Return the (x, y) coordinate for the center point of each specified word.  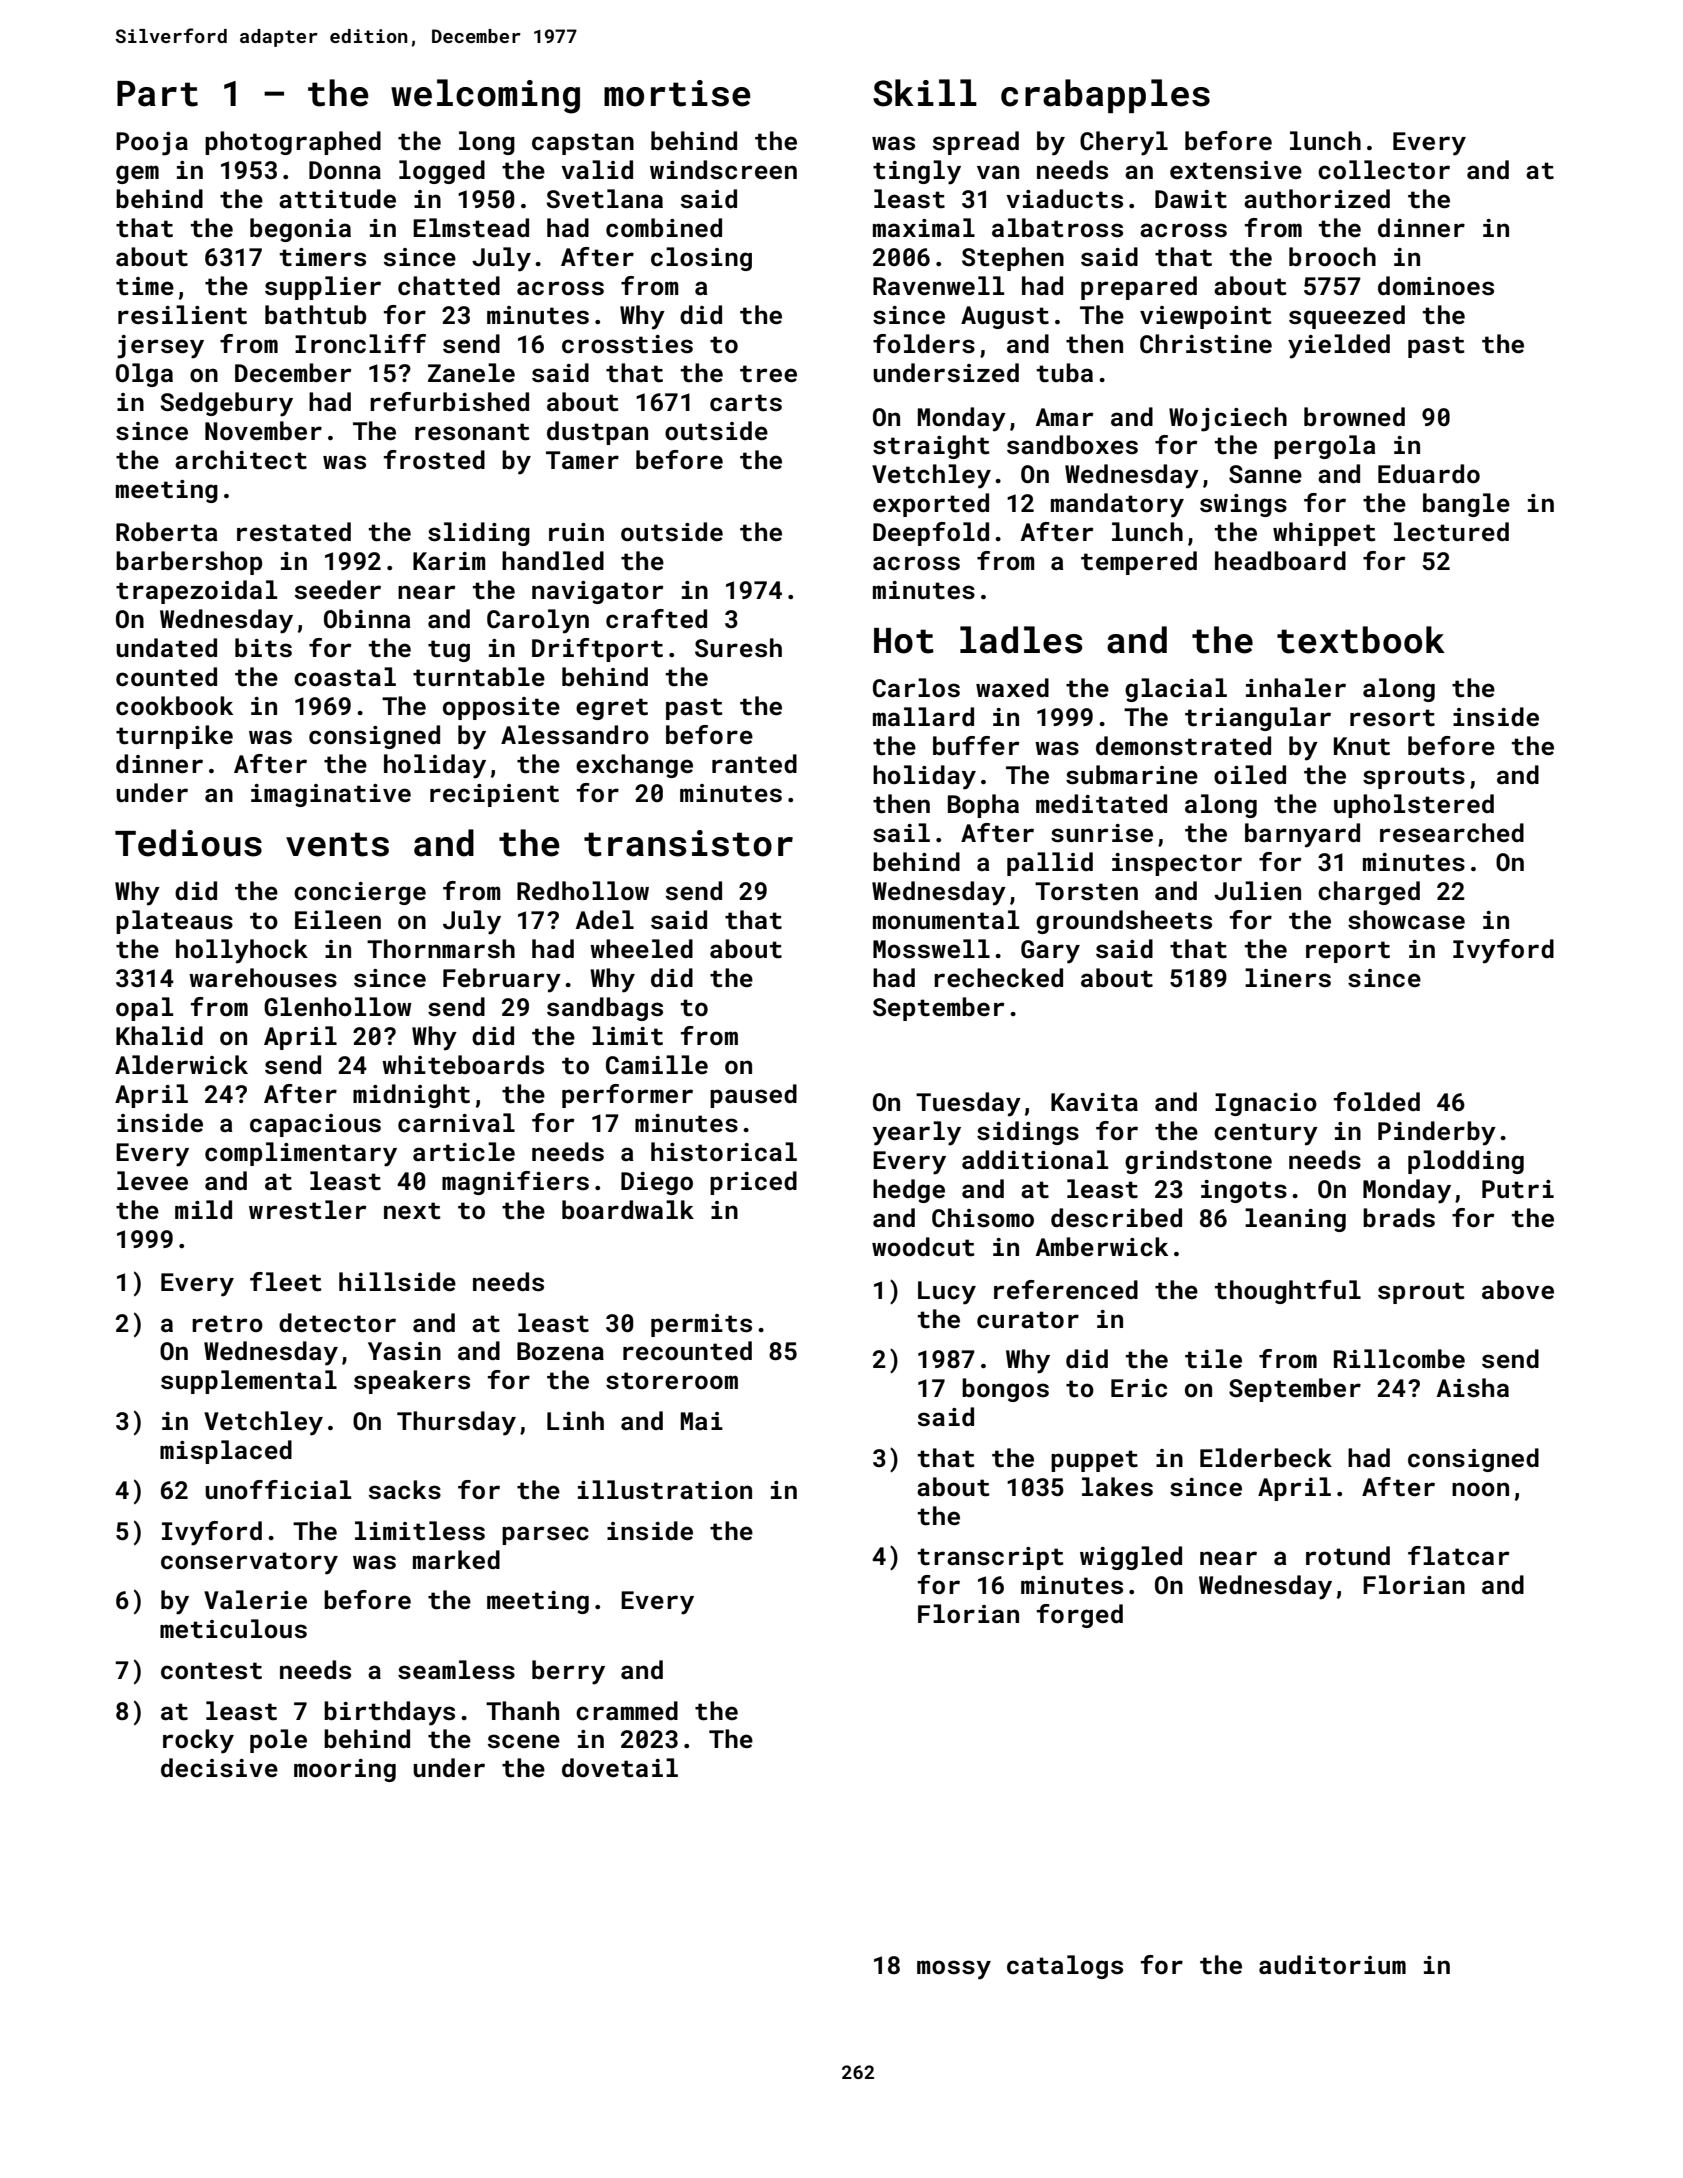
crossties (627, 344)
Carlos (916, 688)
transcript (990, 1558)
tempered (1139, 563)
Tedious (188, 843)
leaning (1295, 1220)
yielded (1339, 346)
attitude (337, 199)
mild (203, 1209)
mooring (345, 1770)
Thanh (522, 1710)
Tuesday (968, 1104)
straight (931, 447)
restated (294, 532)
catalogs (1065, 1967)
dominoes (1436, 286)
